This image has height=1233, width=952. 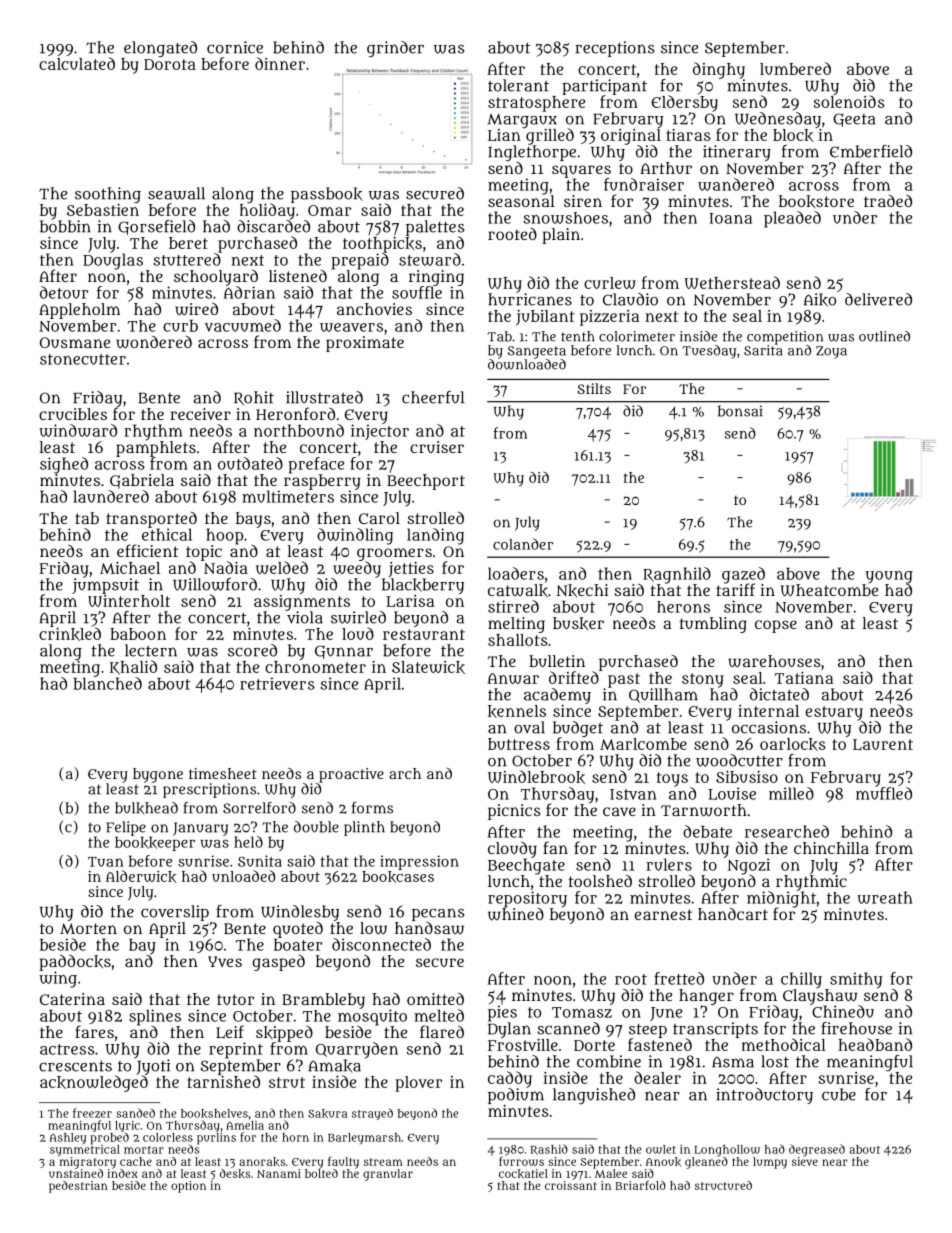 I want to click on young, so click(x=889, y=577).
